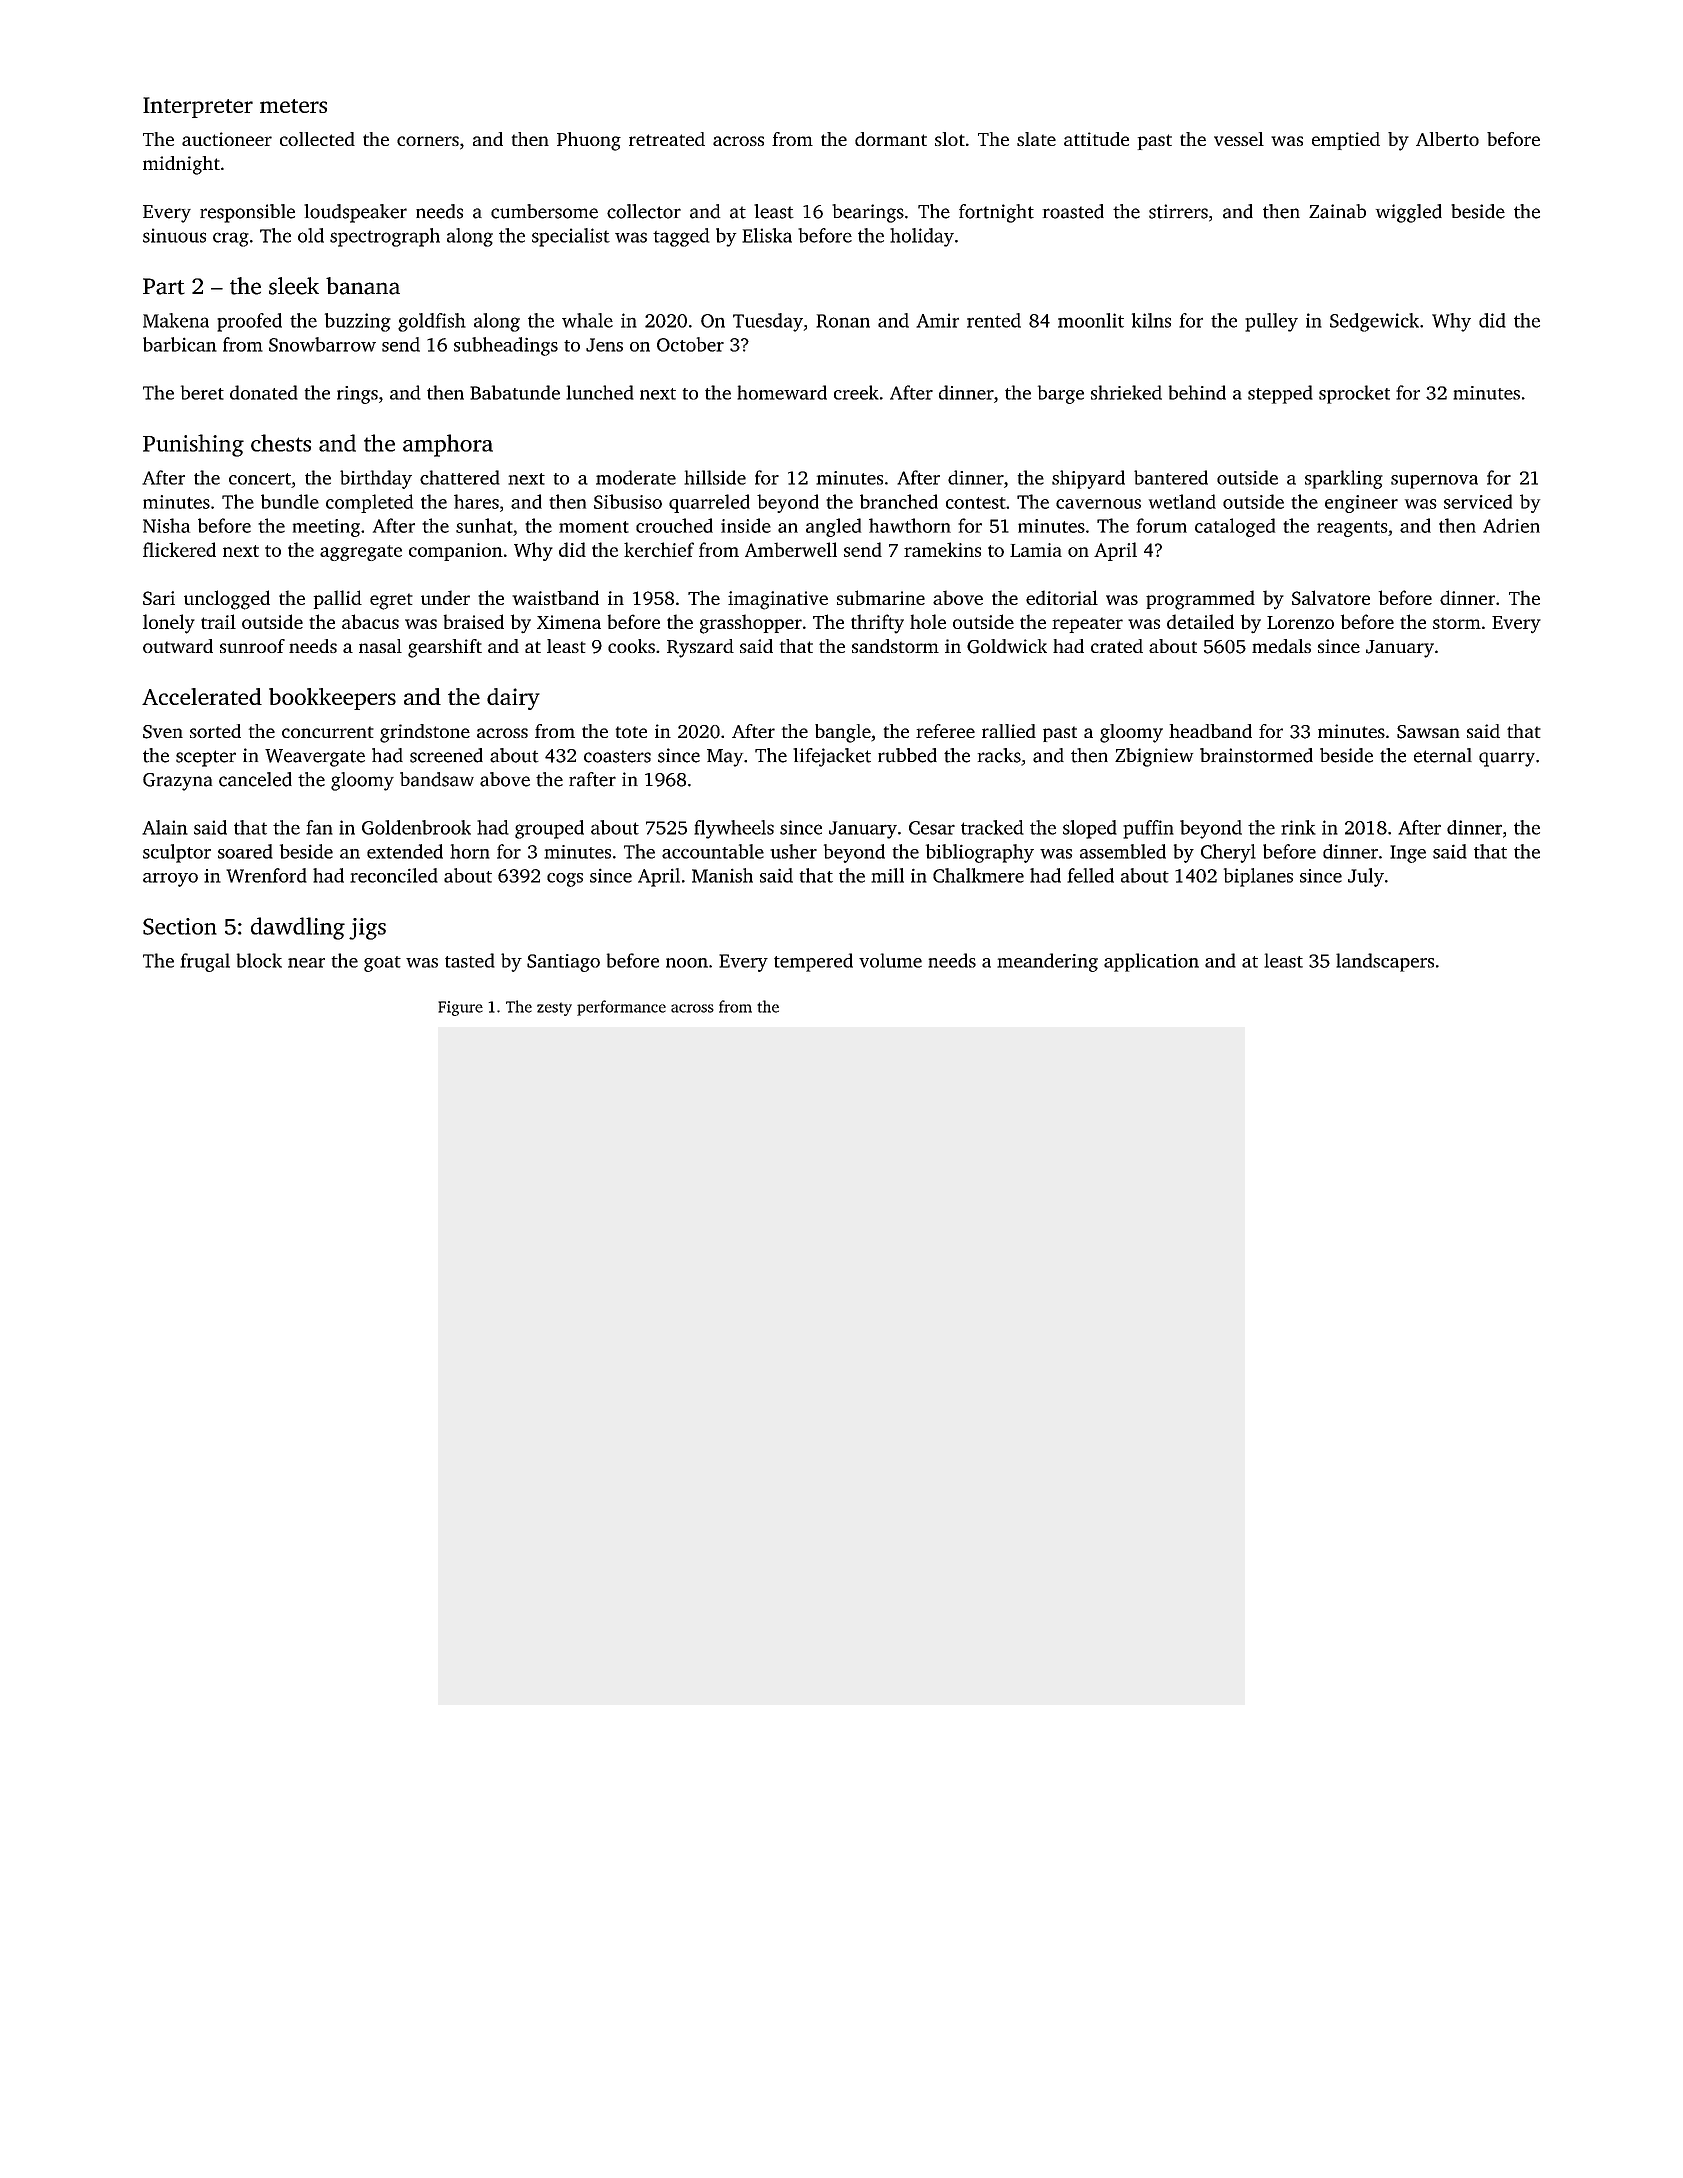  I want to click on July, so click(1366, 877).
